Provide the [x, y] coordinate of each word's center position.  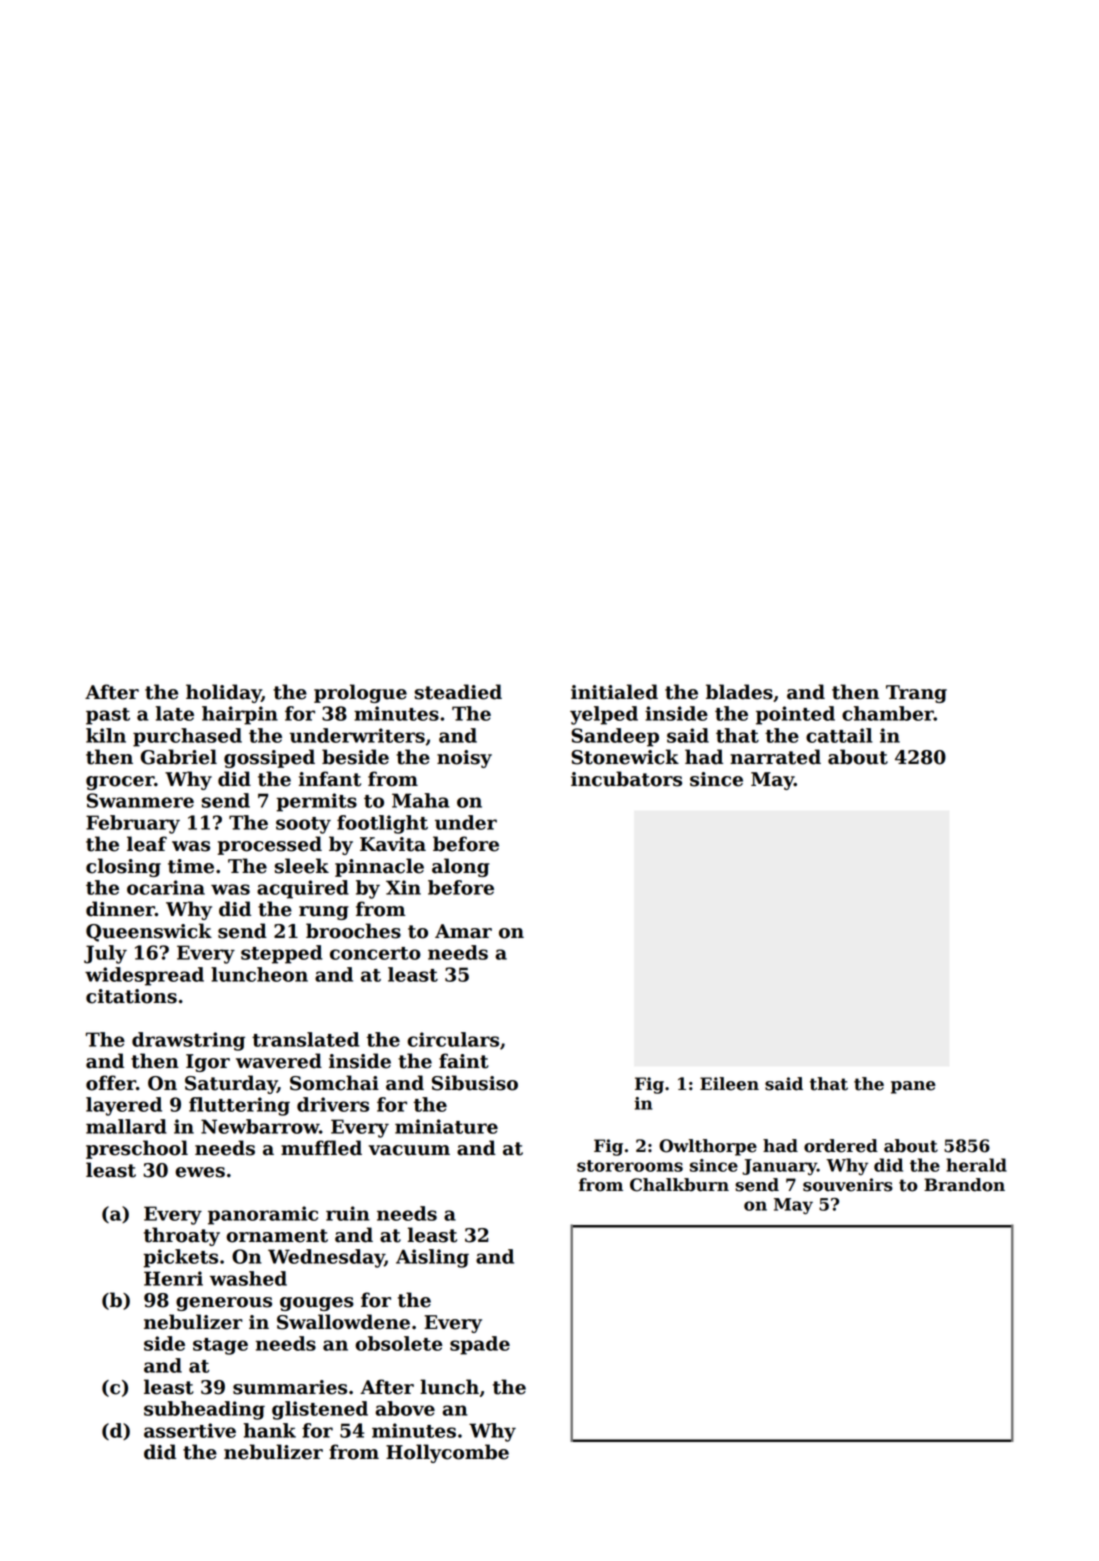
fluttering [239, 1106]
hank [269, 1430]
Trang [916, 694]
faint [464, 1061]
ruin [348, 1213]
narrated [775, 757]
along [461, 867]
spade [480, 1345]
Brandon [964, 1185]
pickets [180, 1258]
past [108, 716]
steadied [458, 692]
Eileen [729, 1084]
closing [123, 867]
